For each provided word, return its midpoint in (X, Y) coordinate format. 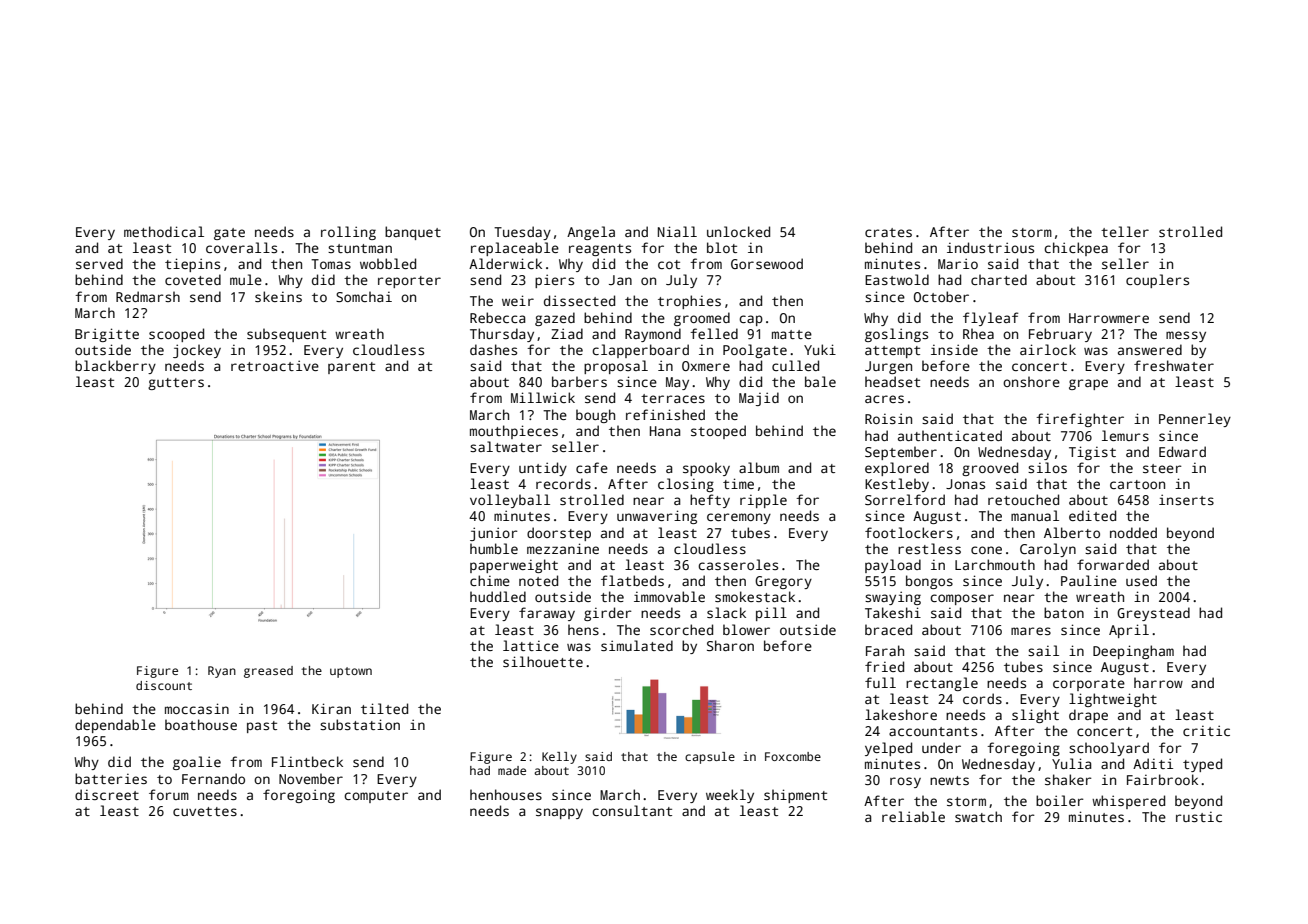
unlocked (738, 231)
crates (888, 232)
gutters (176, 384)
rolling (348, 233)
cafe (592, 467)
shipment (795, 796)
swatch (978, 816)
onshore (1031, 381)
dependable (115, 726)
